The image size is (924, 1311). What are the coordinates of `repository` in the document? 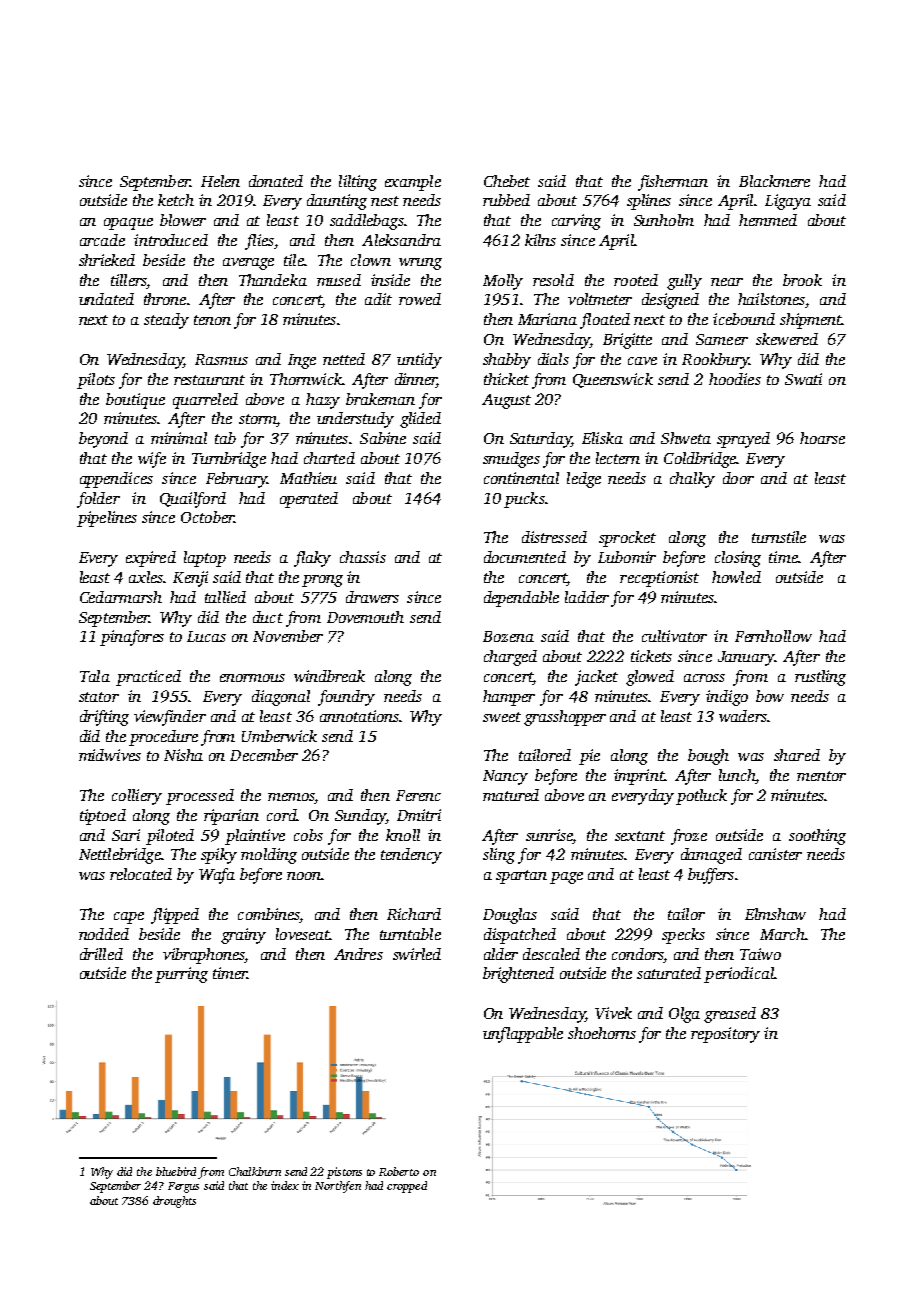 It's located at (725, 1035).
